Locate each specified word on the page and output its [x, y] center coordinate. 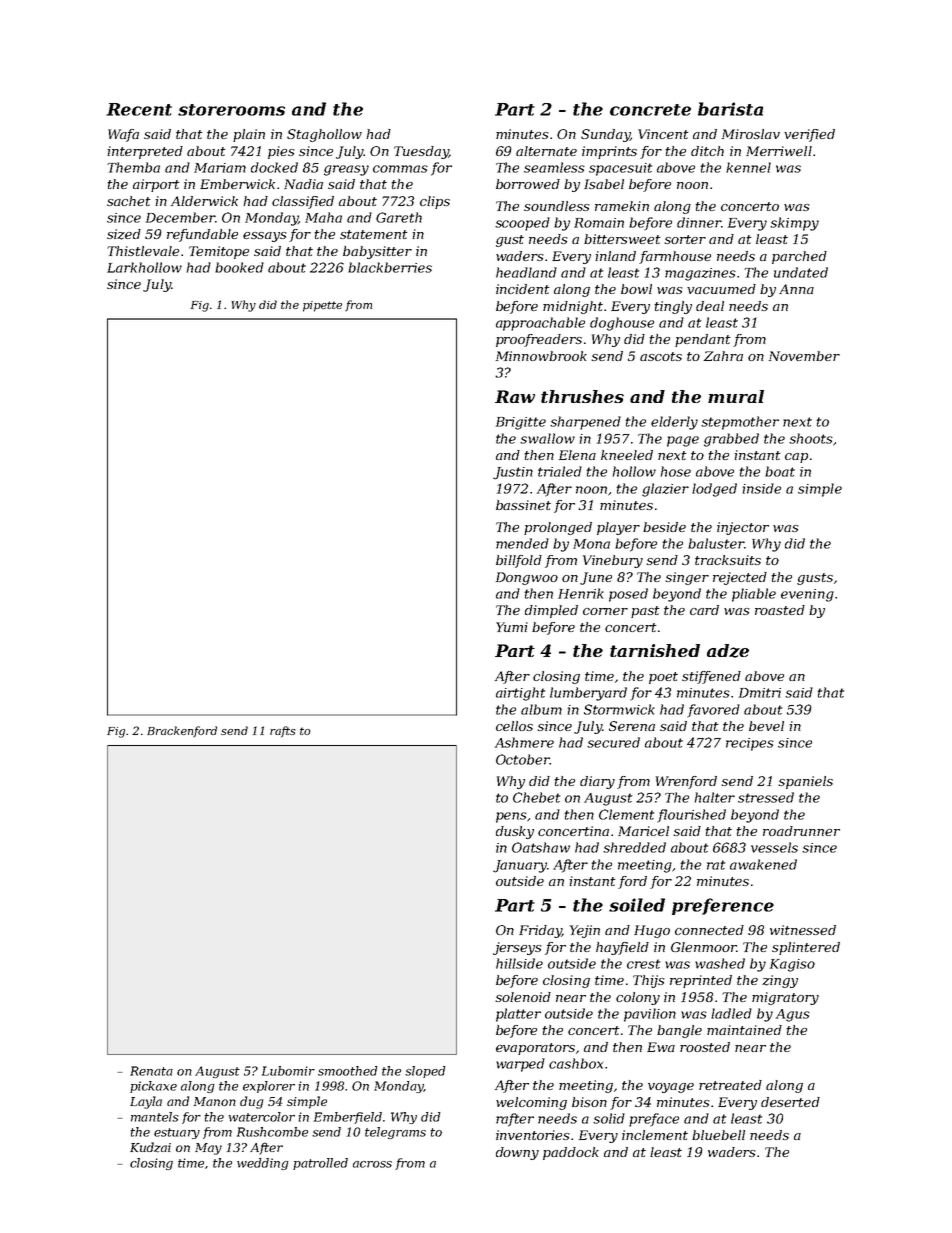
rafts [283, 732]
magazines [700, 274]
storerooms [231, 110]
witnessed [803, 930]
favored [713, 711]
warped [520, 1065]
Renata [151, 1071]
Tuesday [421, 152]
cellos [514, 726]
